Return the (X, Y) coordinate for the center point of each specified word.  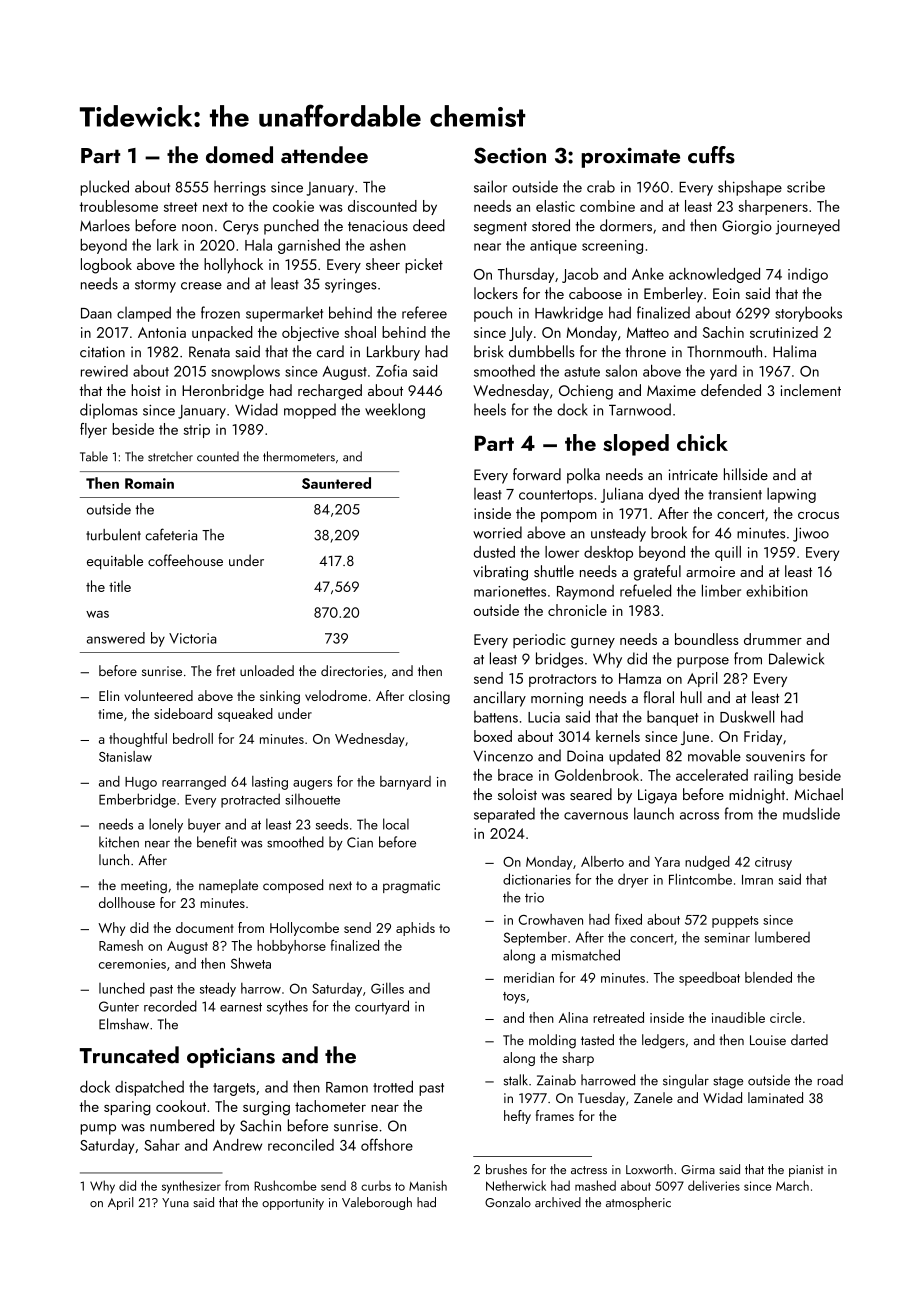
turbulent (113, 535)
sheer (383, 264)
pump (98, 1129)
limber (721, 590)
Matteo (648, 332)
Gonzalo (508, 1202)
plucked (104, 188)
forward (537, 474)
